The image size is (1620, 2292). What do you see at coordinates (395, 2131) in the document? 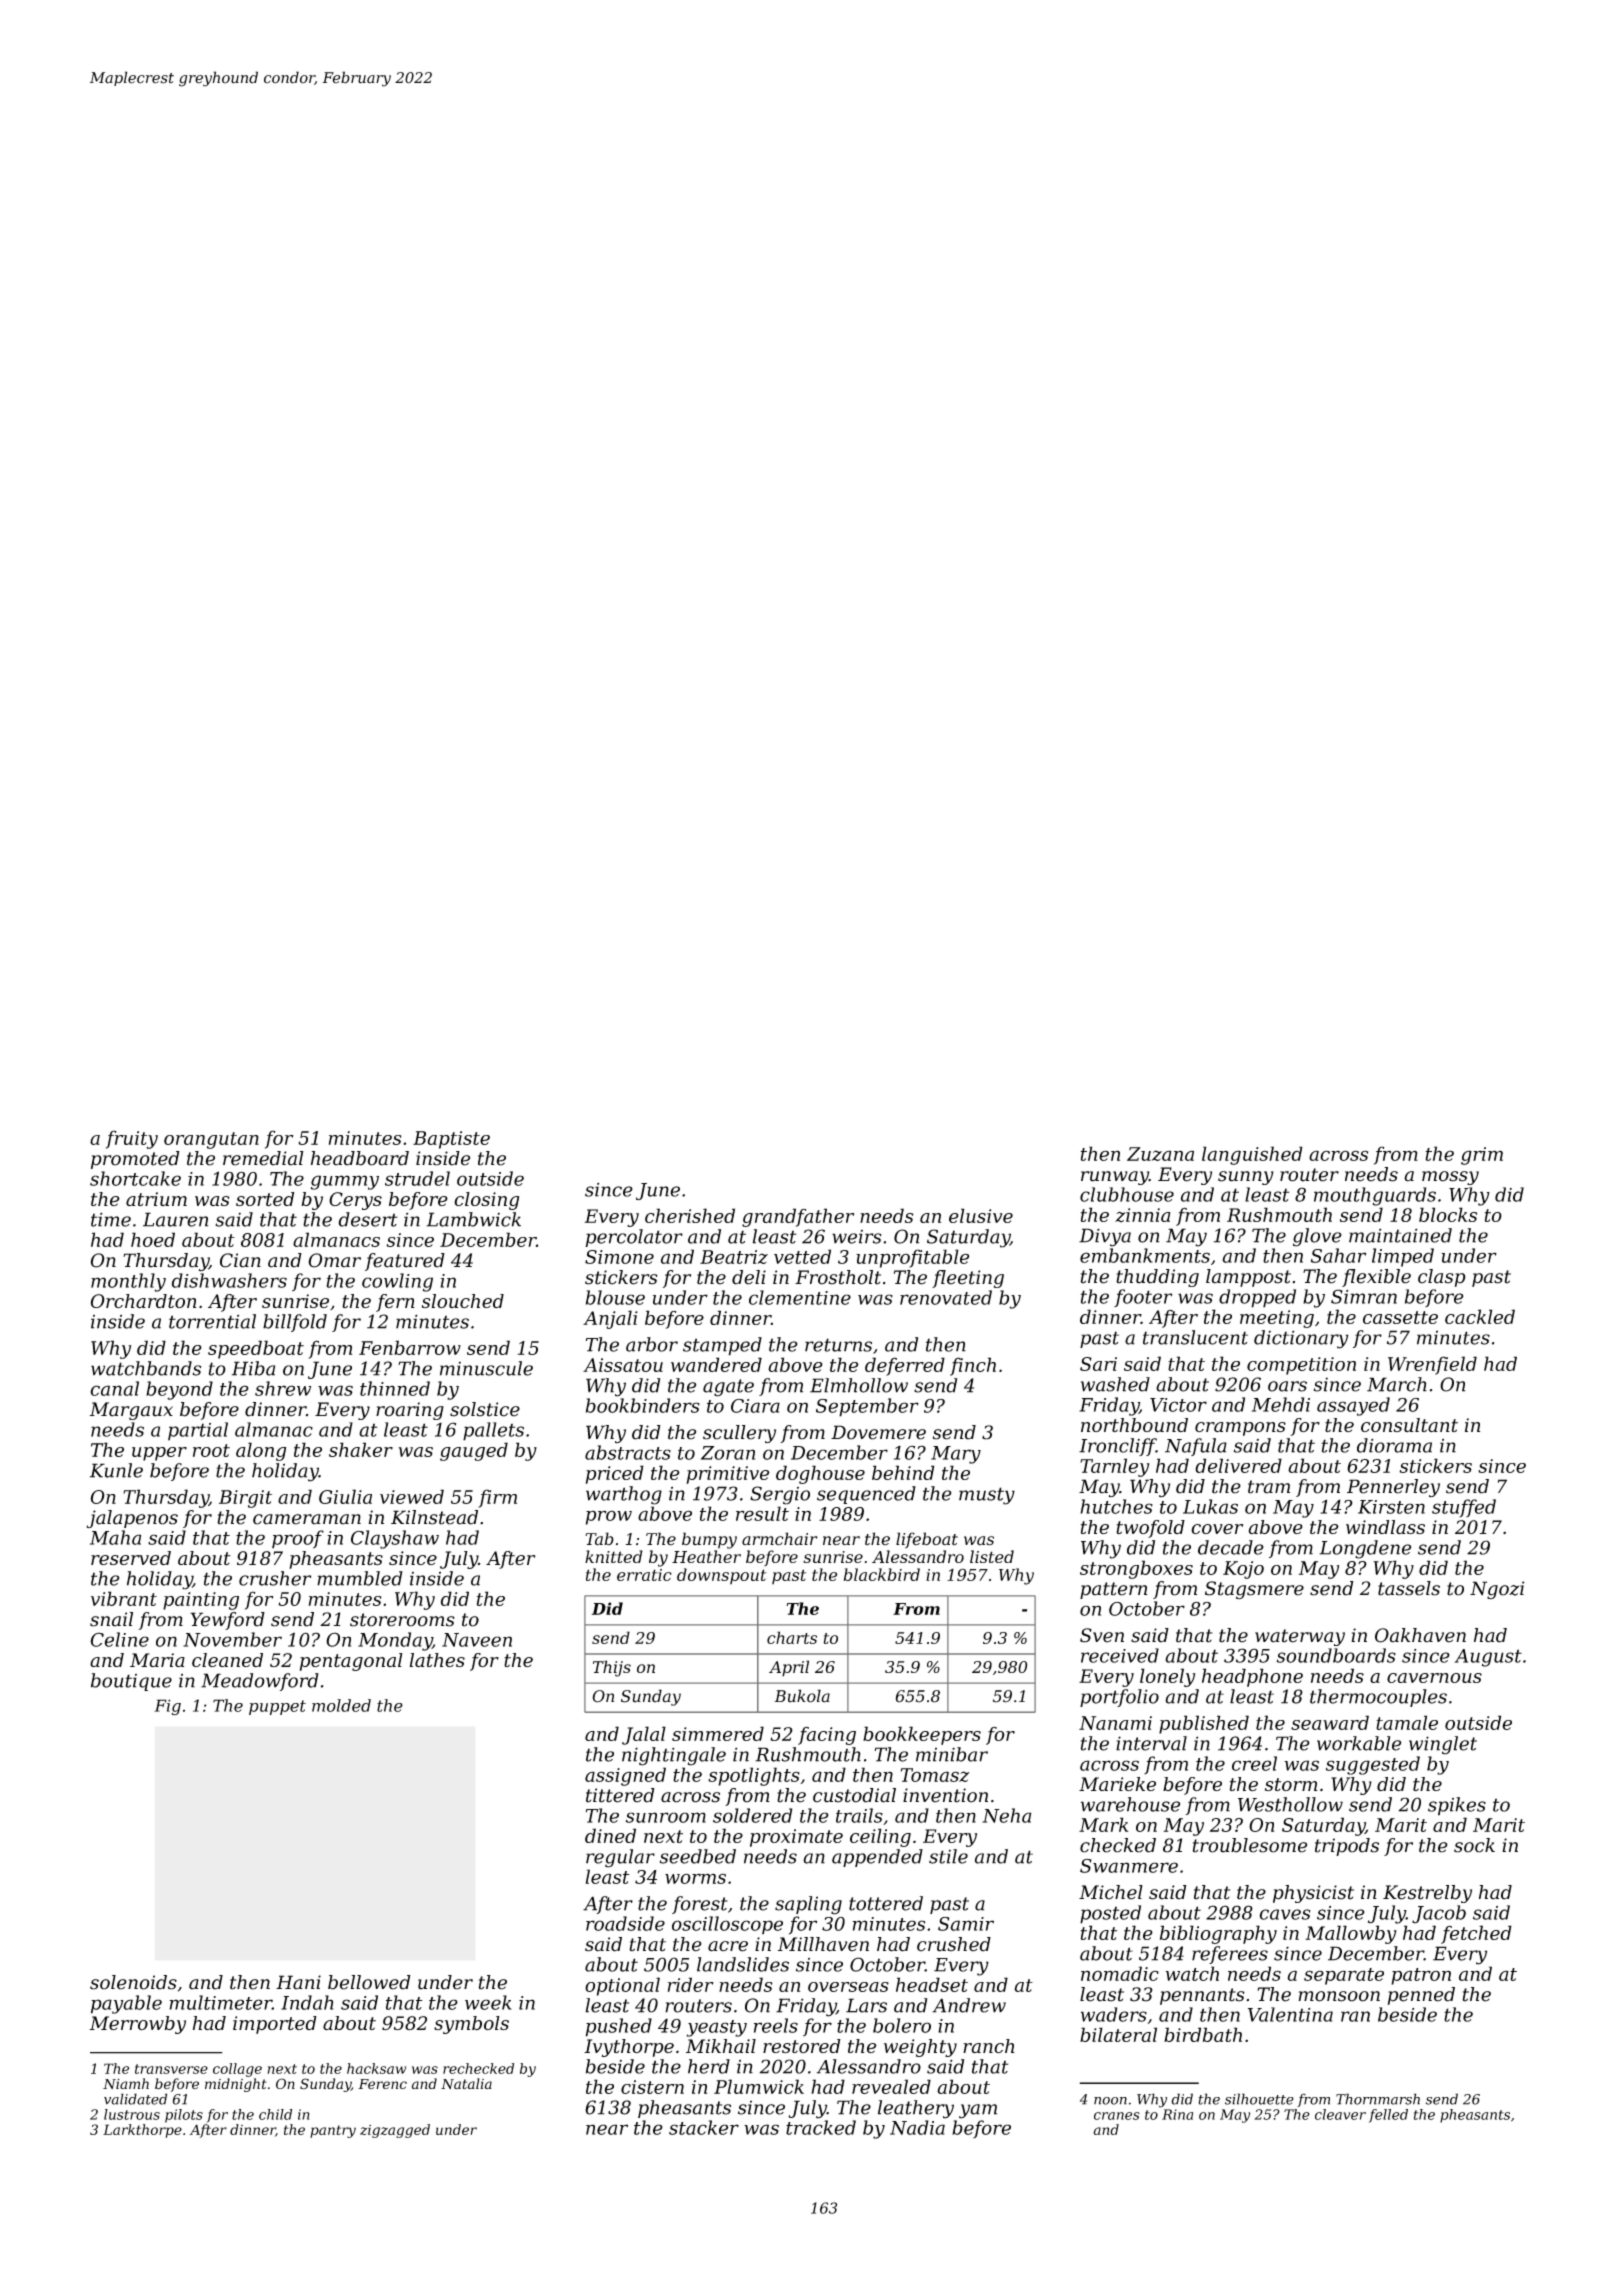
I see `zigzagged` at bounding box center [395, 2131].
